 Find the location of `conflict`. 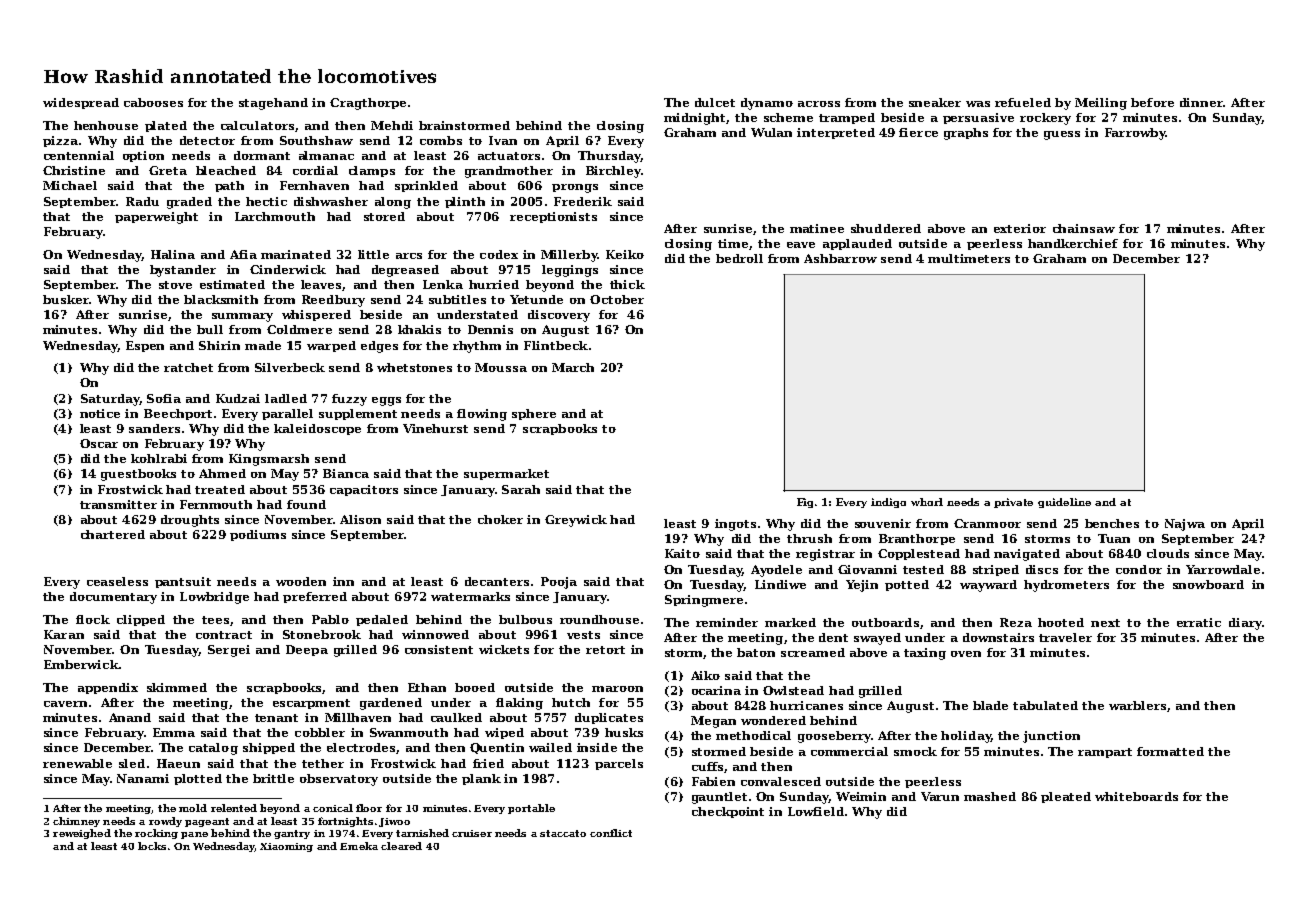

conflict is located at coordinates (611, 833).
